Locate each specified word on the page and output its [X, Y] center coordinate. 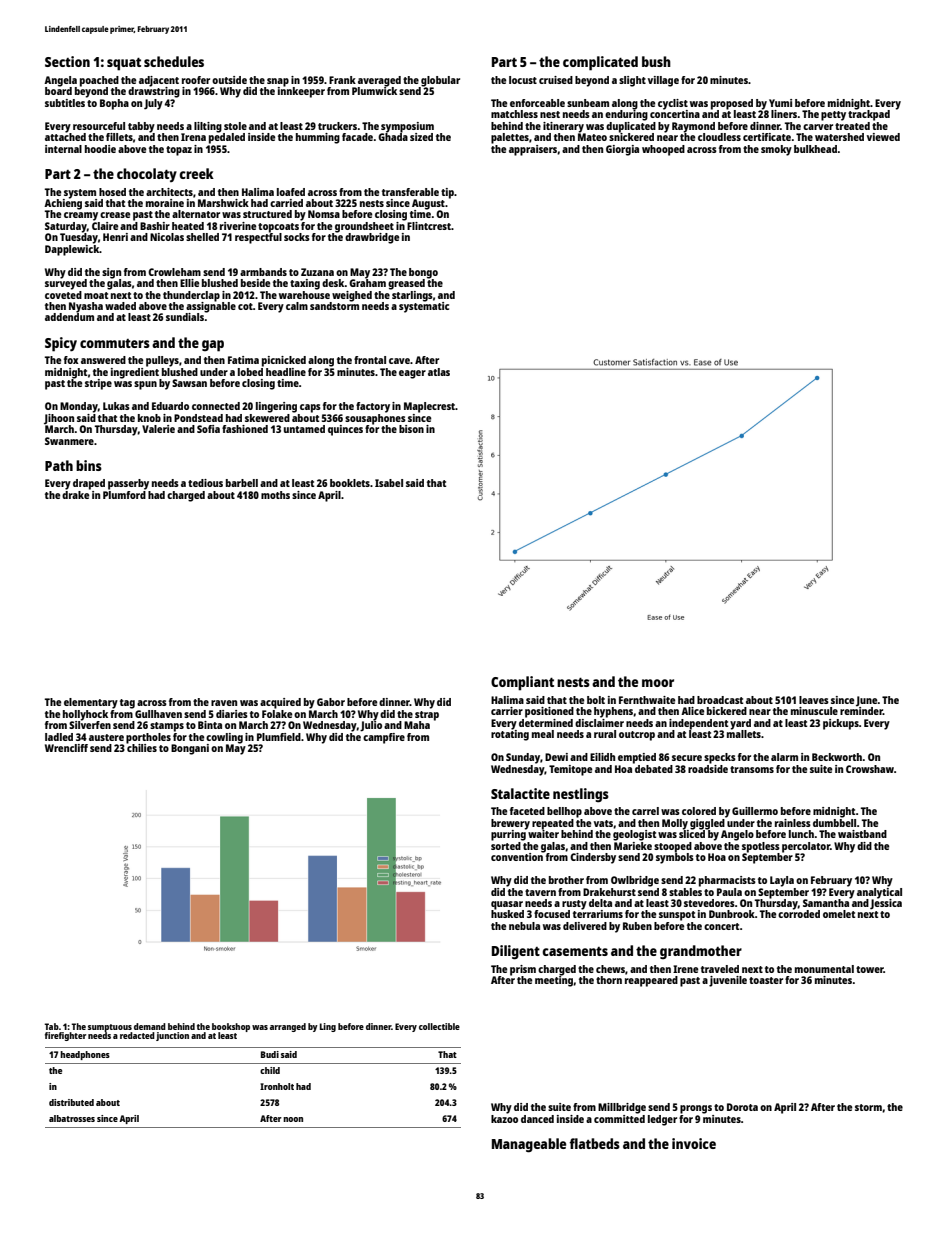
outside [229, 80]
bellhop [564, 812]
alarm [784, 757]
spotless [761, 847]
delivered [585, 926]
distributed [71, 1102]
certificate [767, 137]
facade [357, 137]
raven [224, 703]
